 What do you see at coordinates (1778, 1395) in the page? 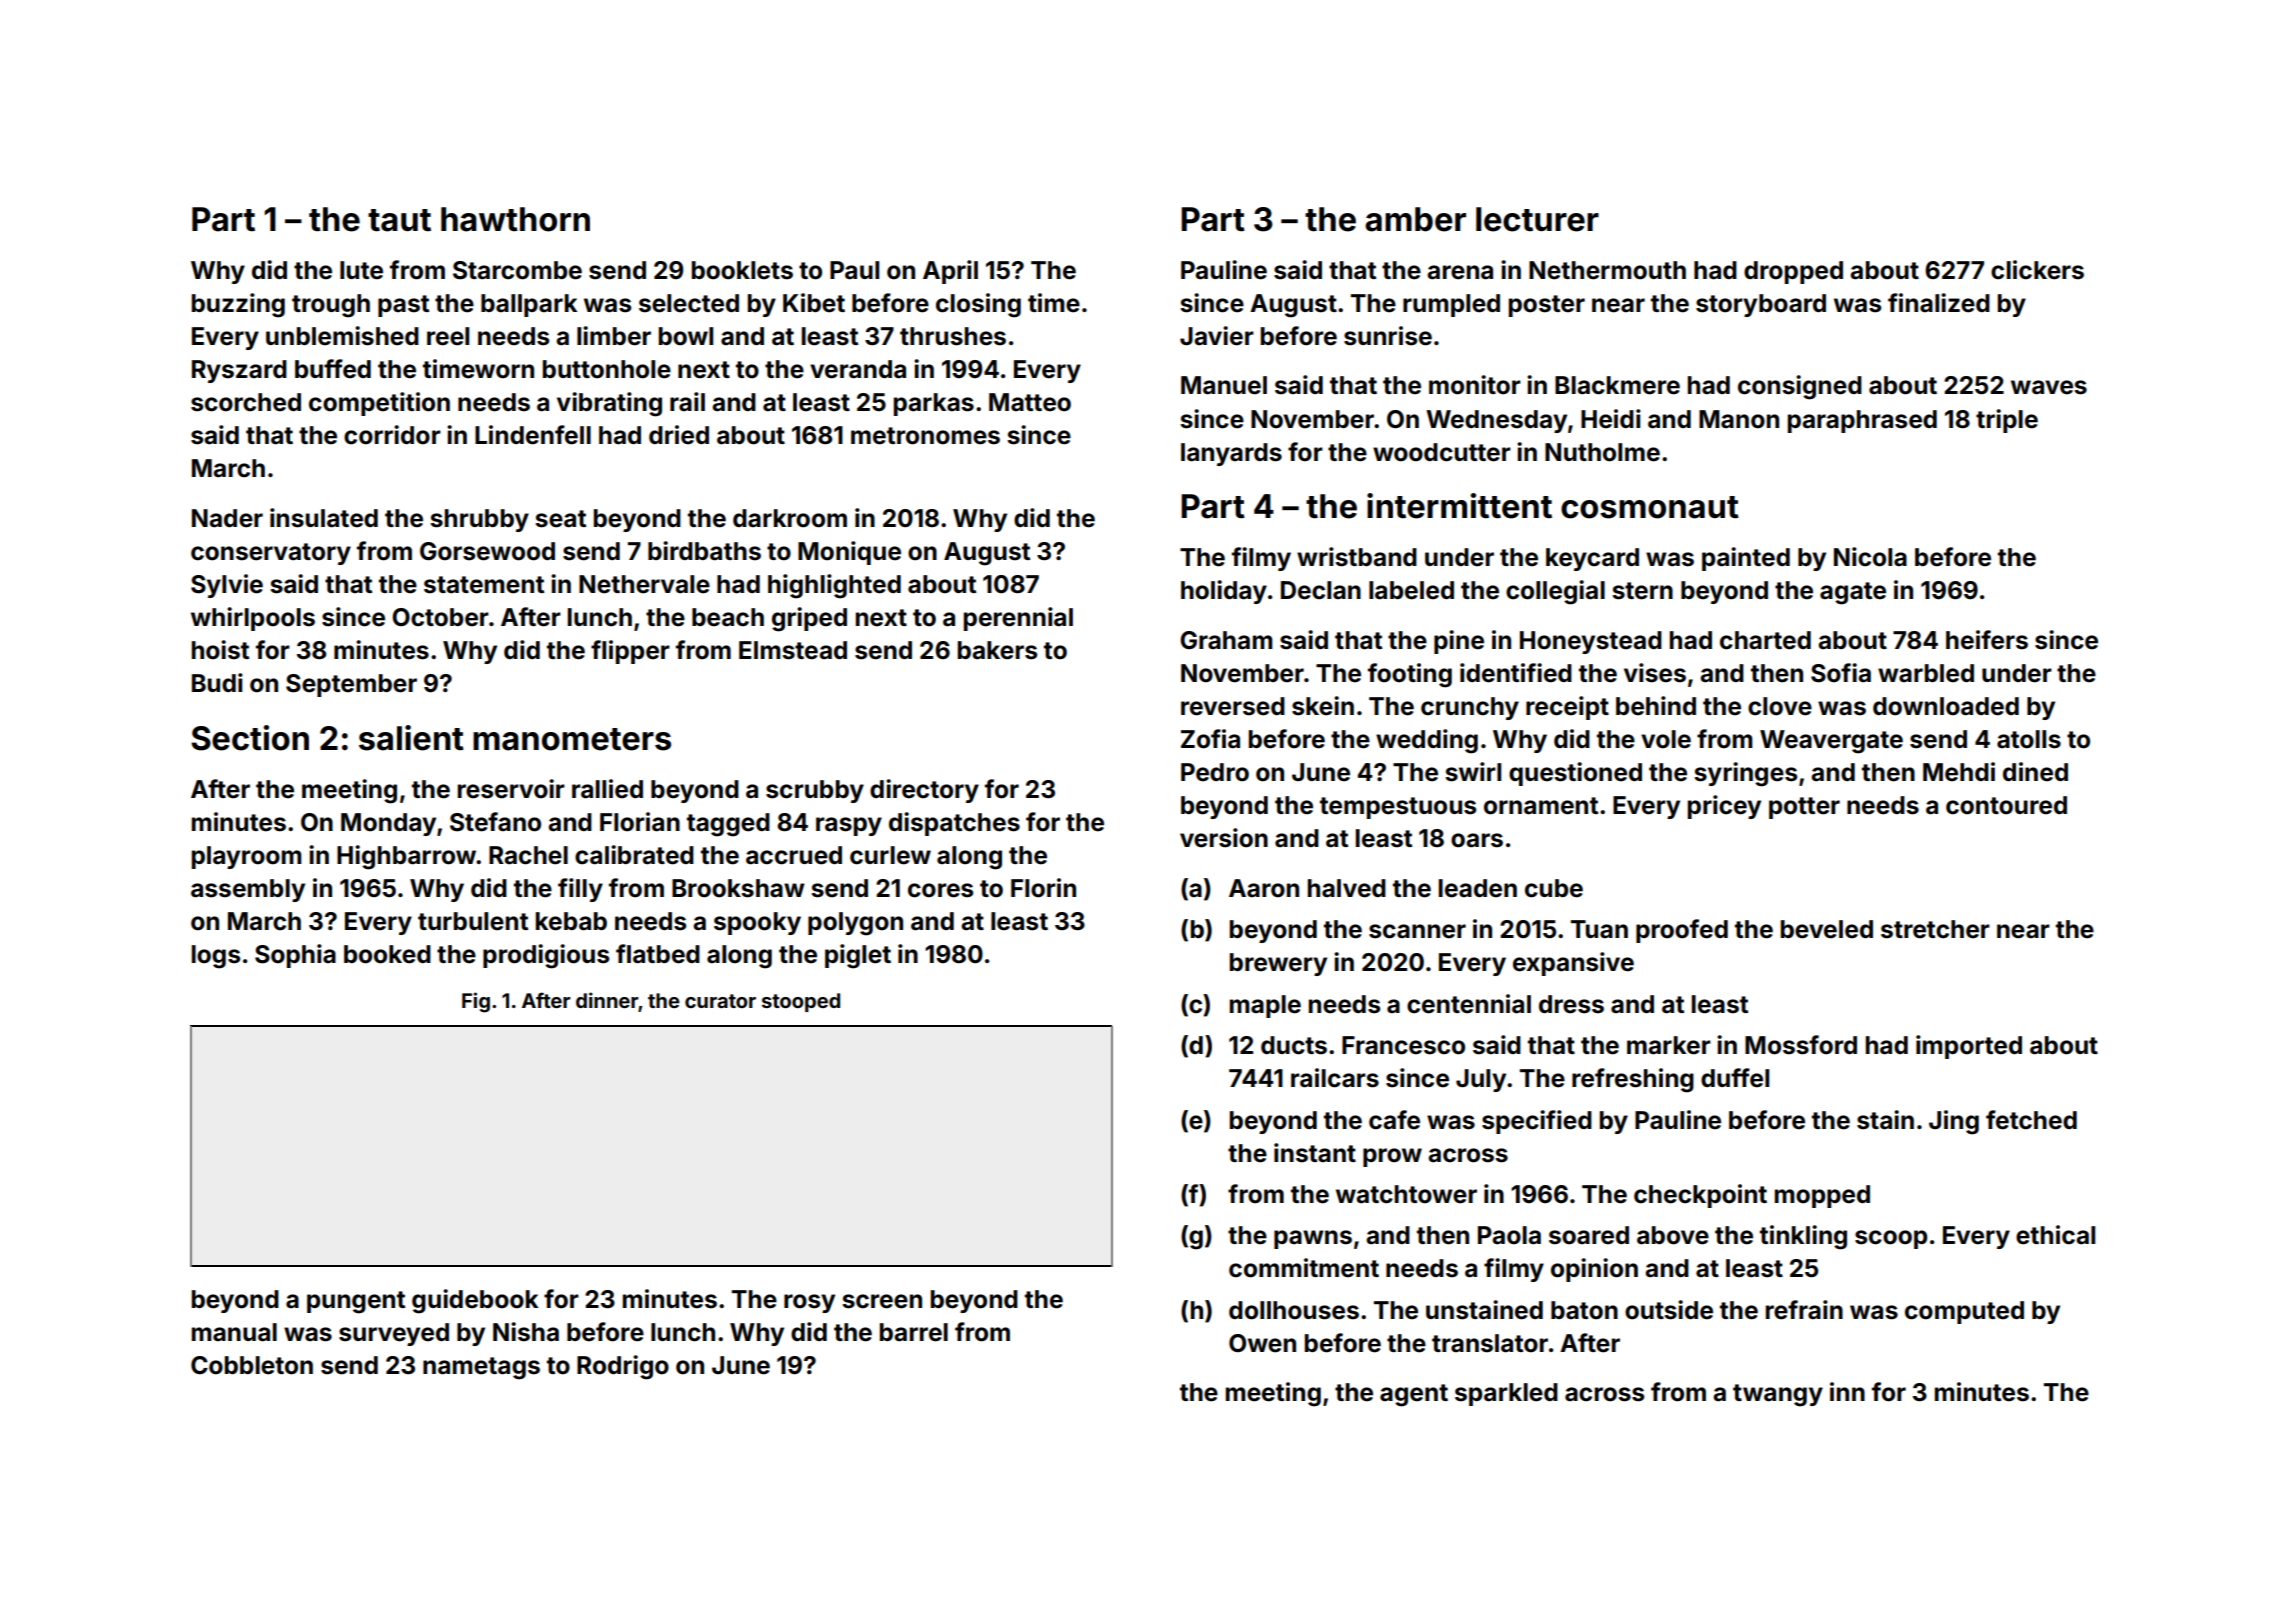
I see `twangy` at bounding box center [1778, 1395].
